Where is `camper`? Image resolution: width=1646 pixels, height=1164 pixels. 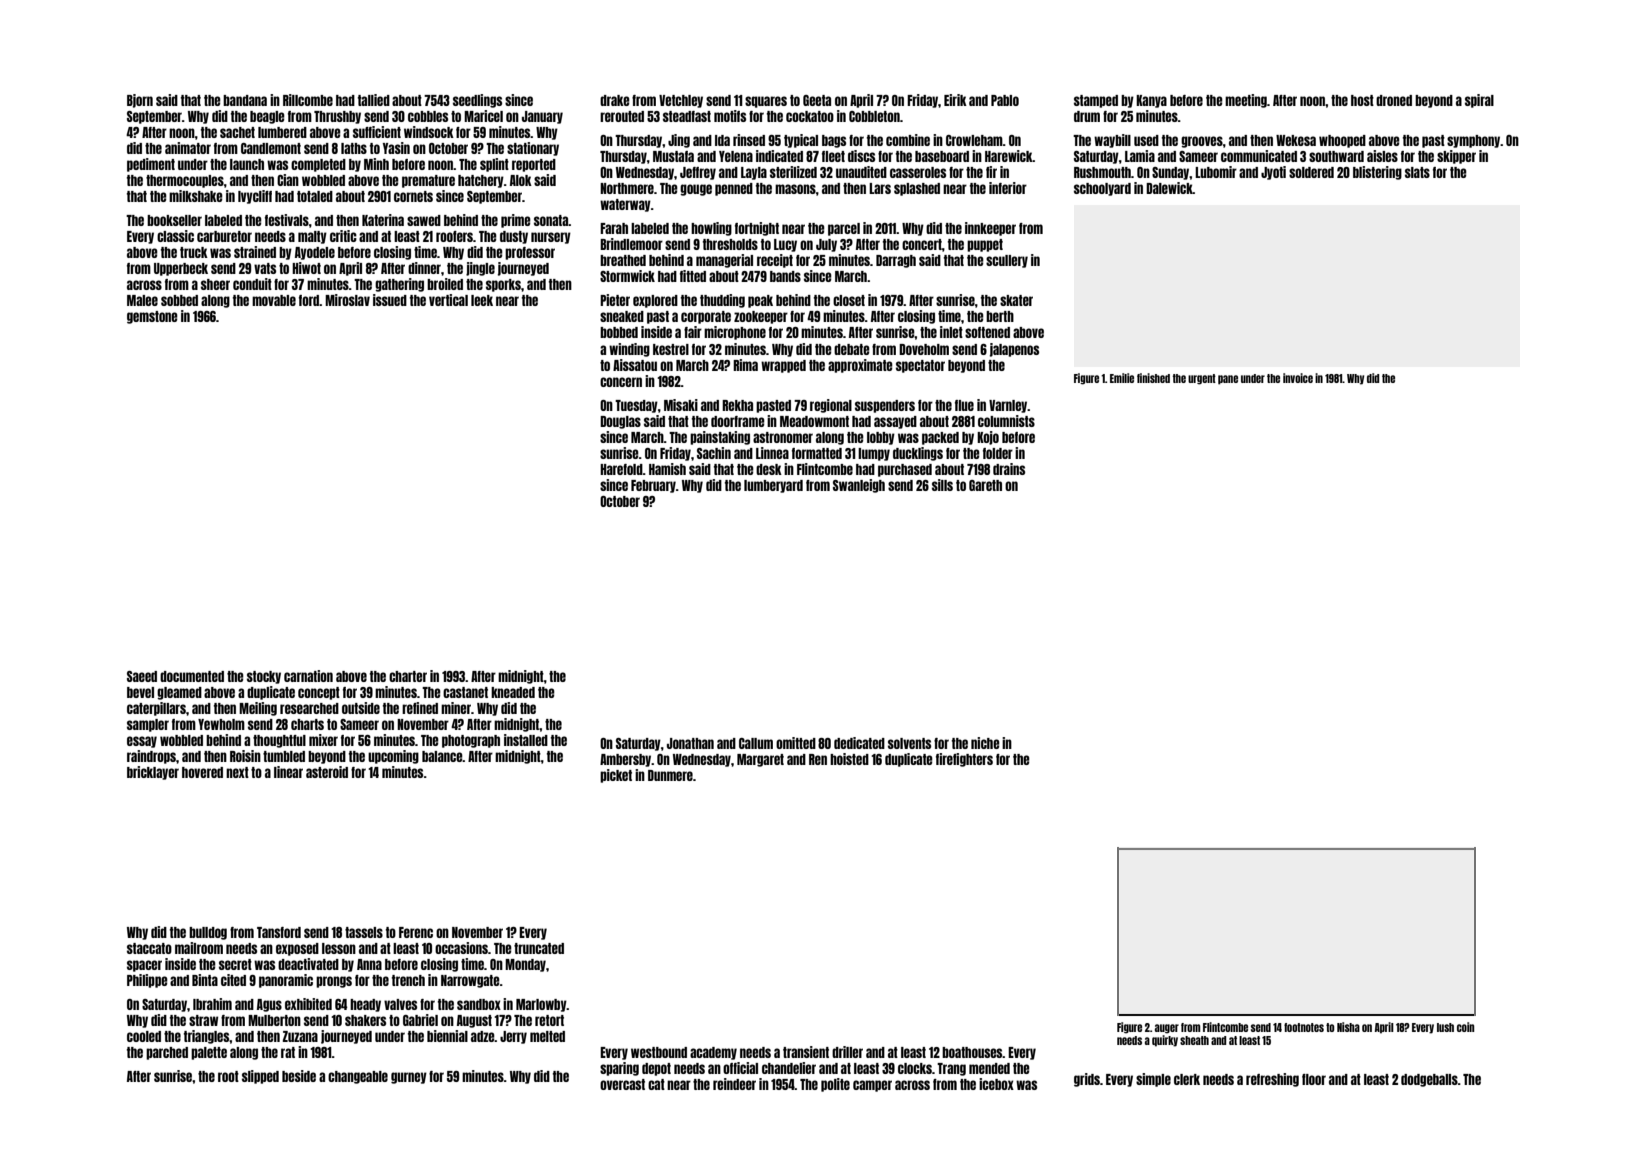
camper is located at coordinates (872, 1086).
